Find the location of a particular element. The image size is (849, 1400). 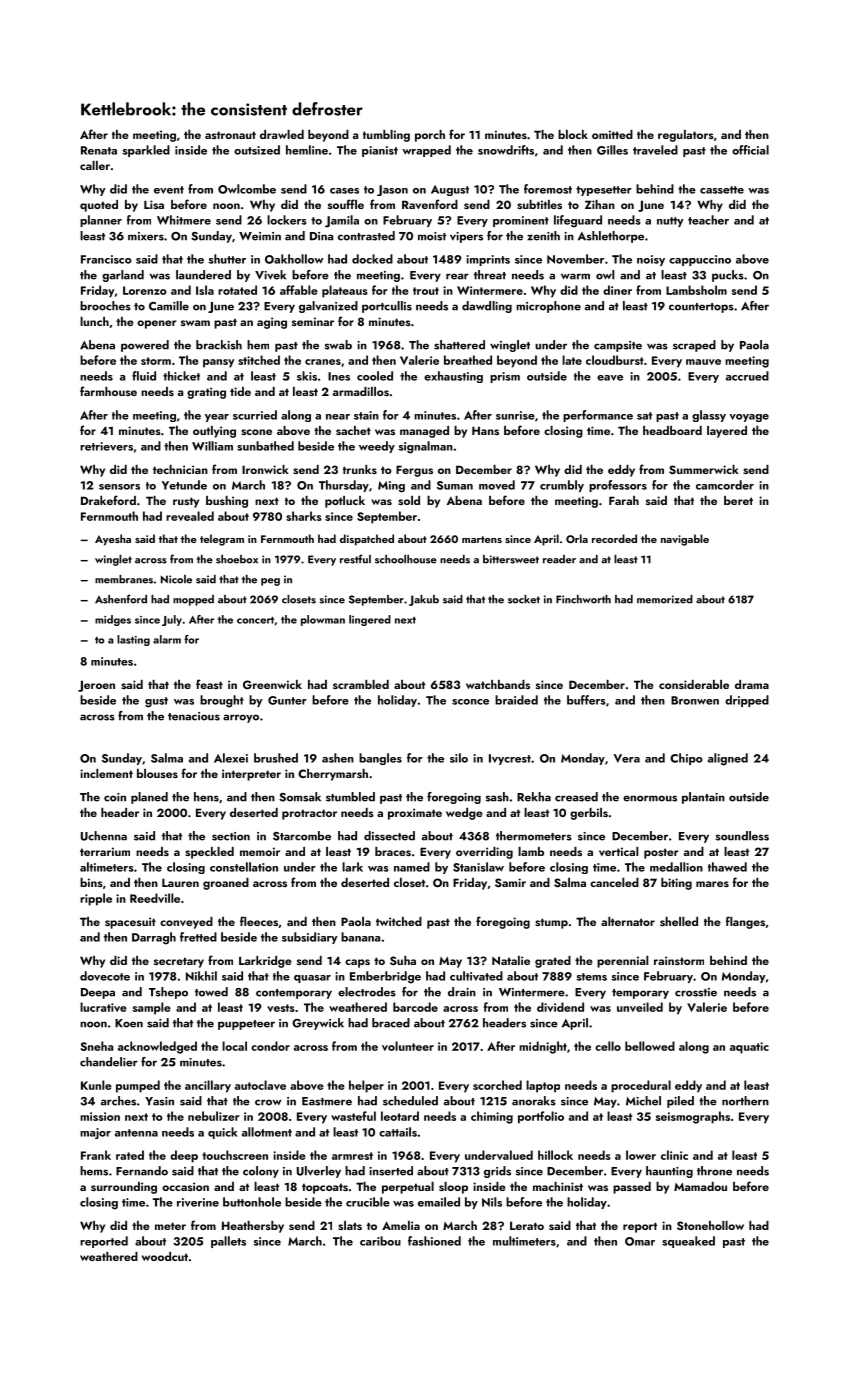

surrounding is located at coordinates (124, 1188).
